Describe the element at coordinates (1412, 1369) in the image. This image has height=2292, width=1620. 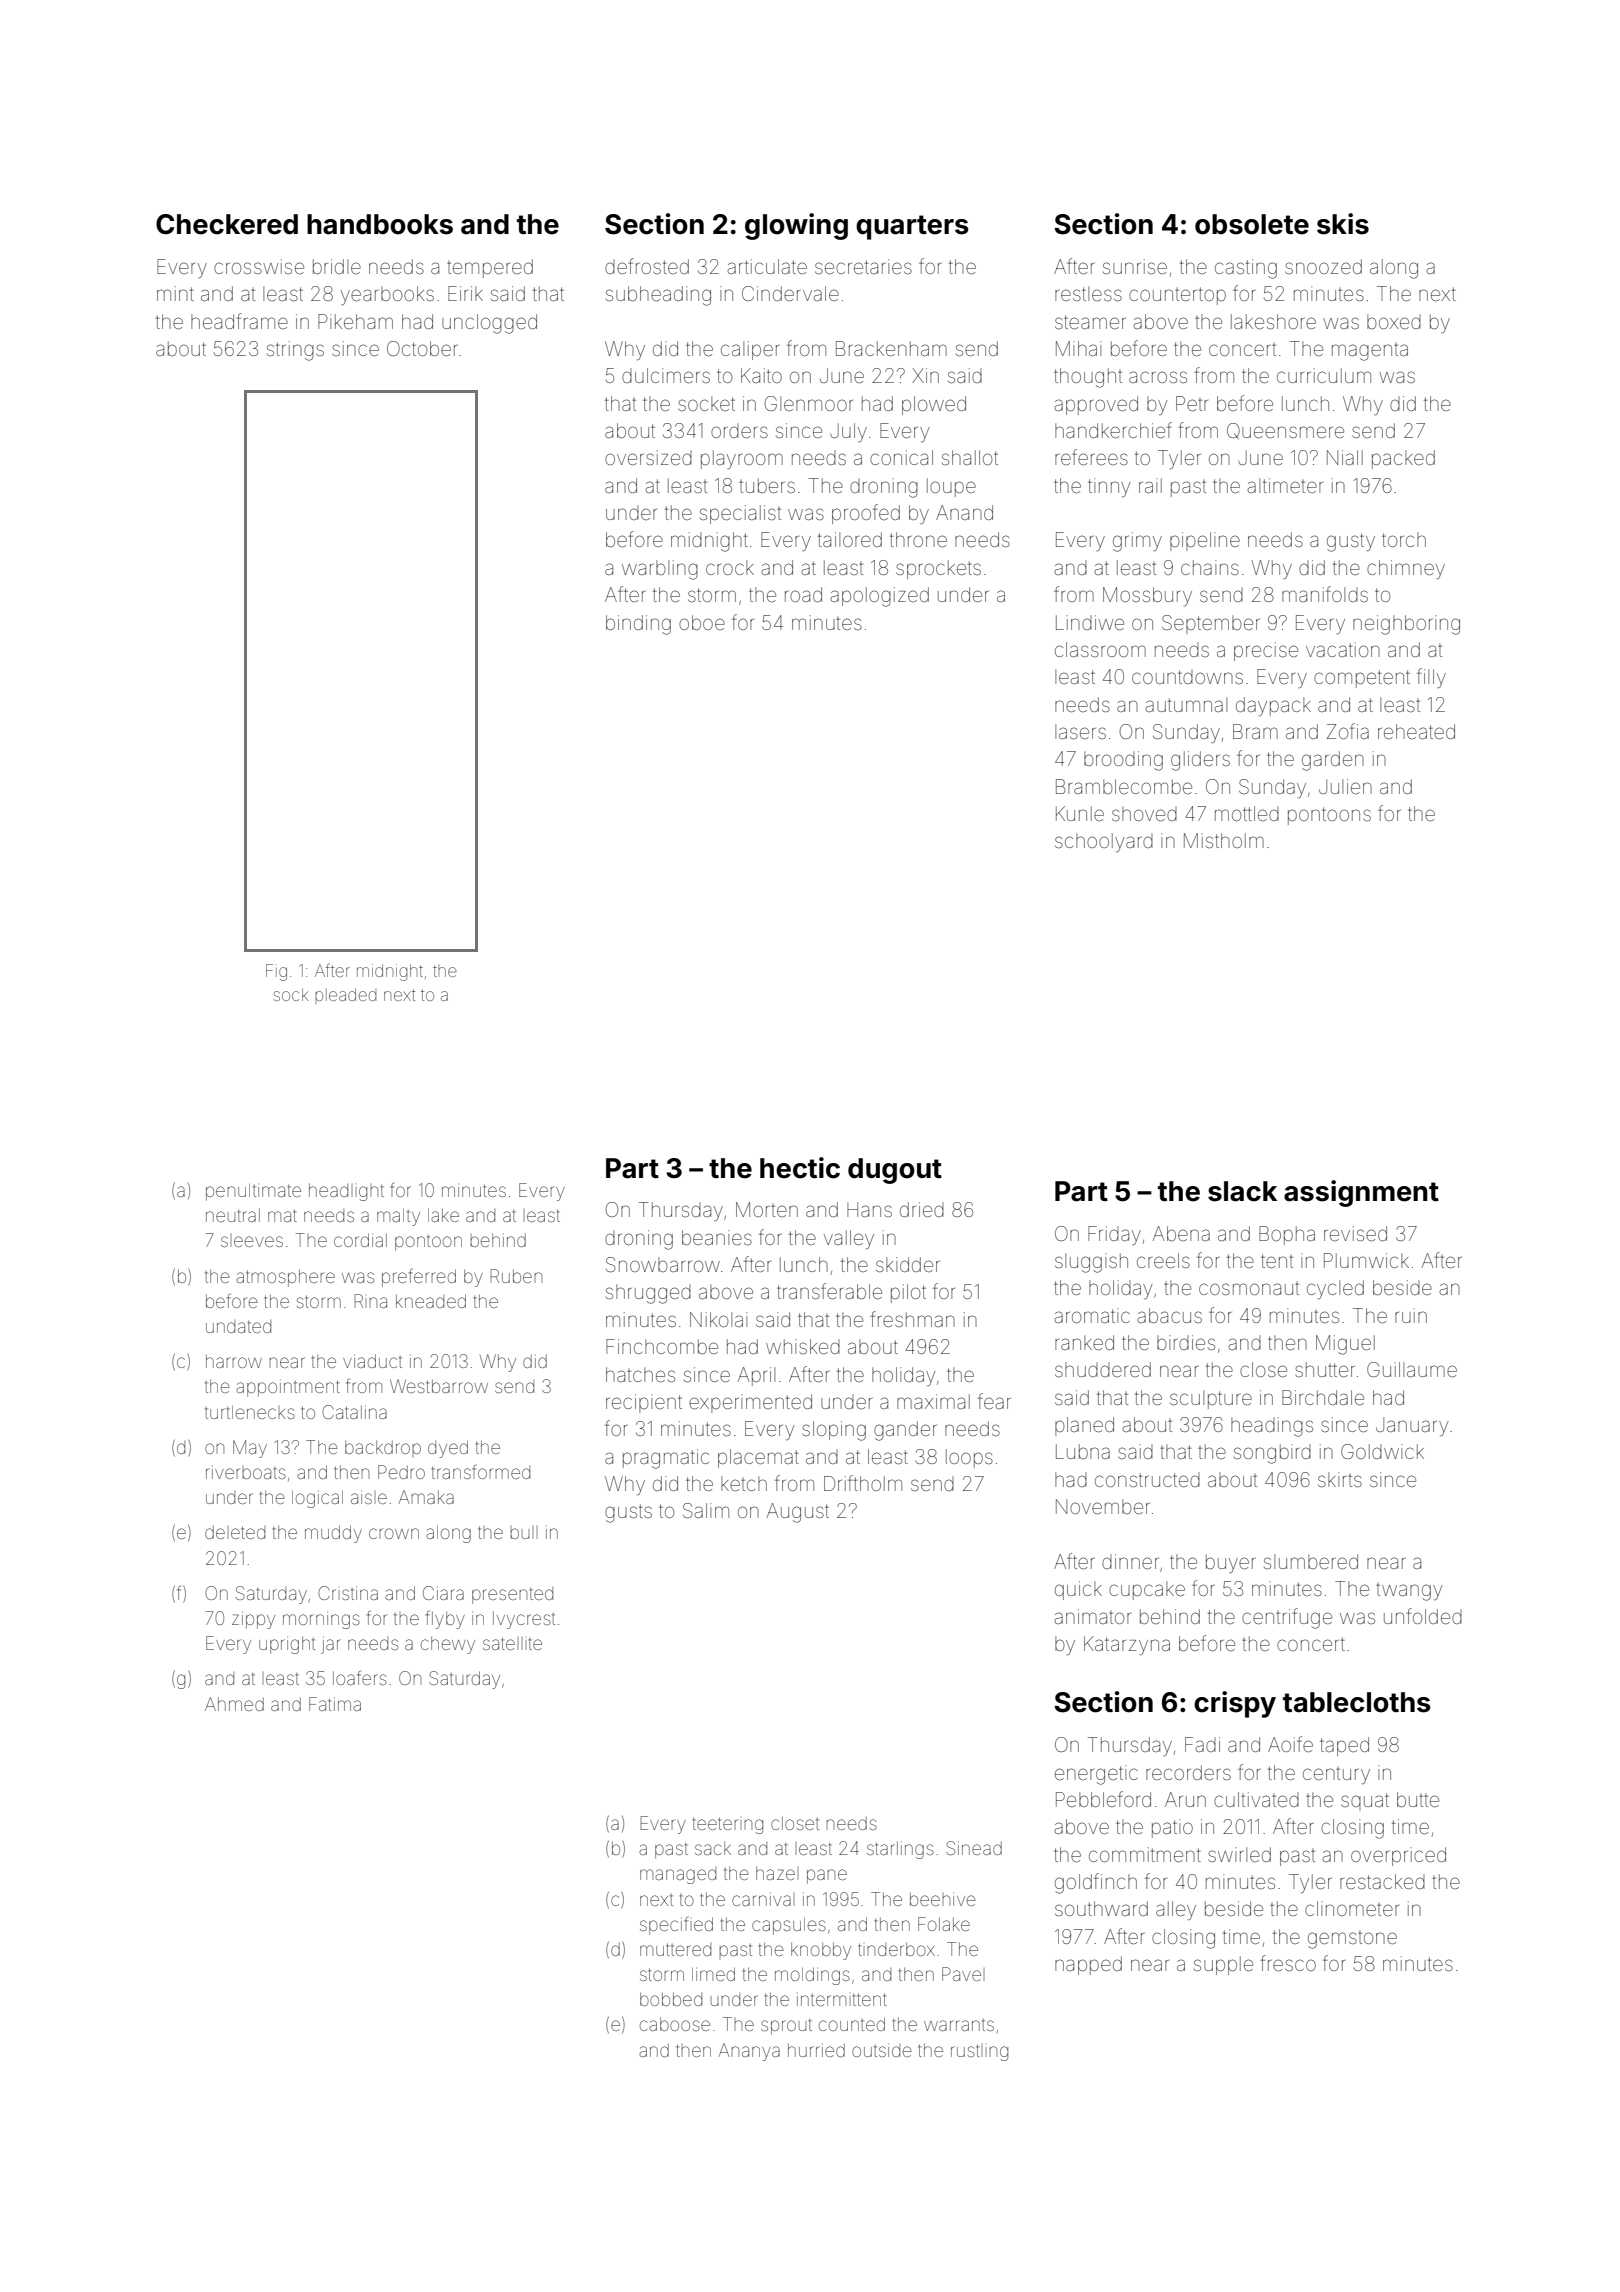
I see `Guillaume` at that location.
